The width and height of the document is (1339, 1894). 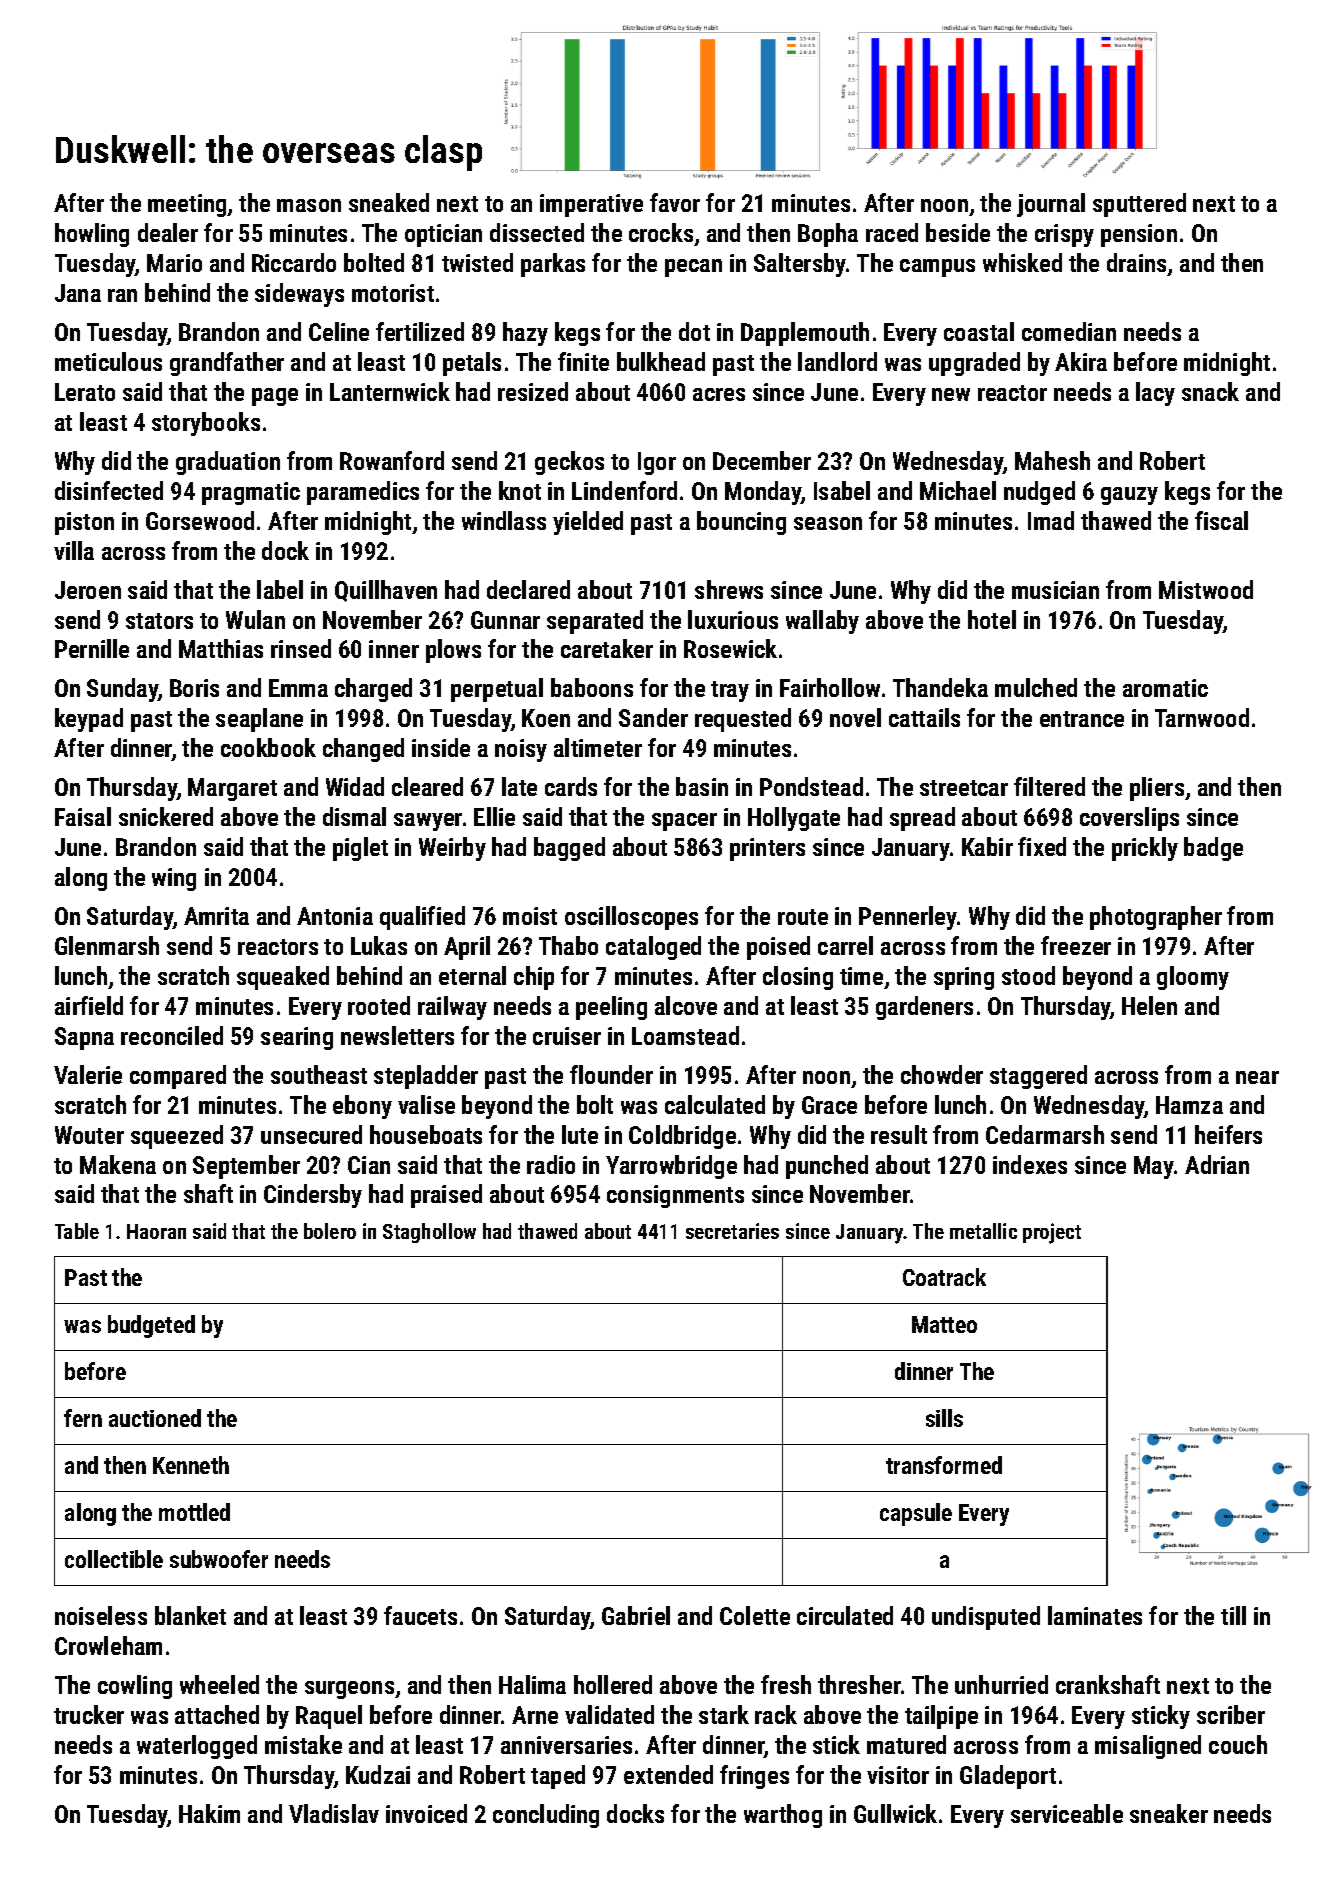 I want to click on Boris, so click(x=194, y=688).
